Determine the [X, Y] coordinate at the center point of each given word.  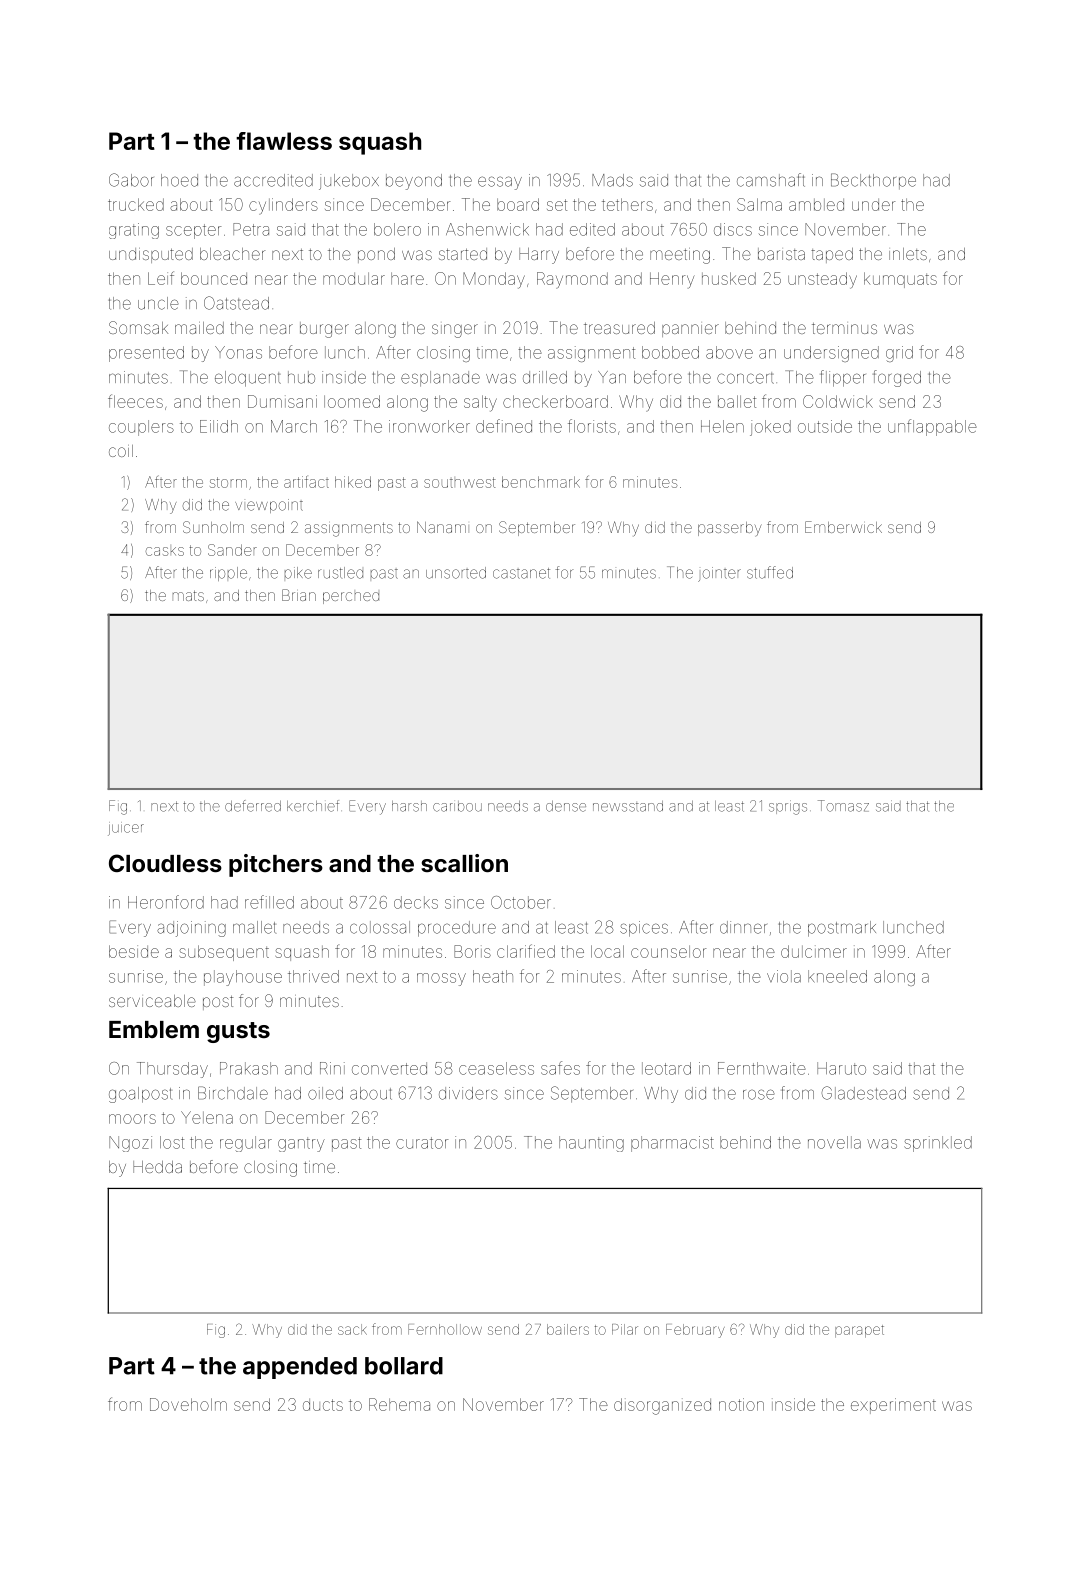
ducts [323, 1405]
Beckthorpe [873, 181]
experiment [893, 1406]
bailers [568, 1329]
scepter [193, 231]
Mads [612, 180]
